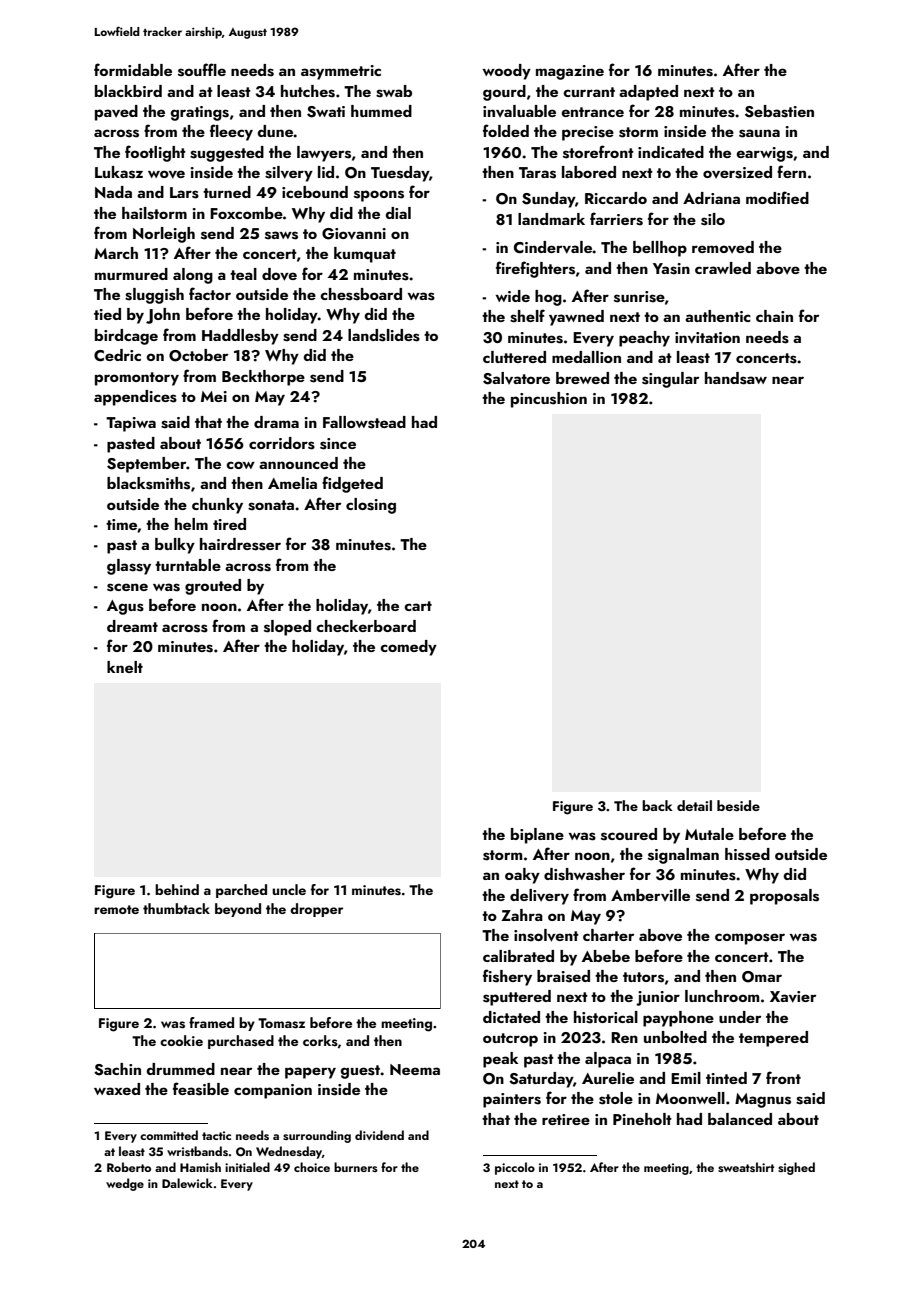 The width and height of the page is (924, 1308). What do you see at coordinates (308, 91) in the page?
I see `hutches` at bounding box center [308, 91].
